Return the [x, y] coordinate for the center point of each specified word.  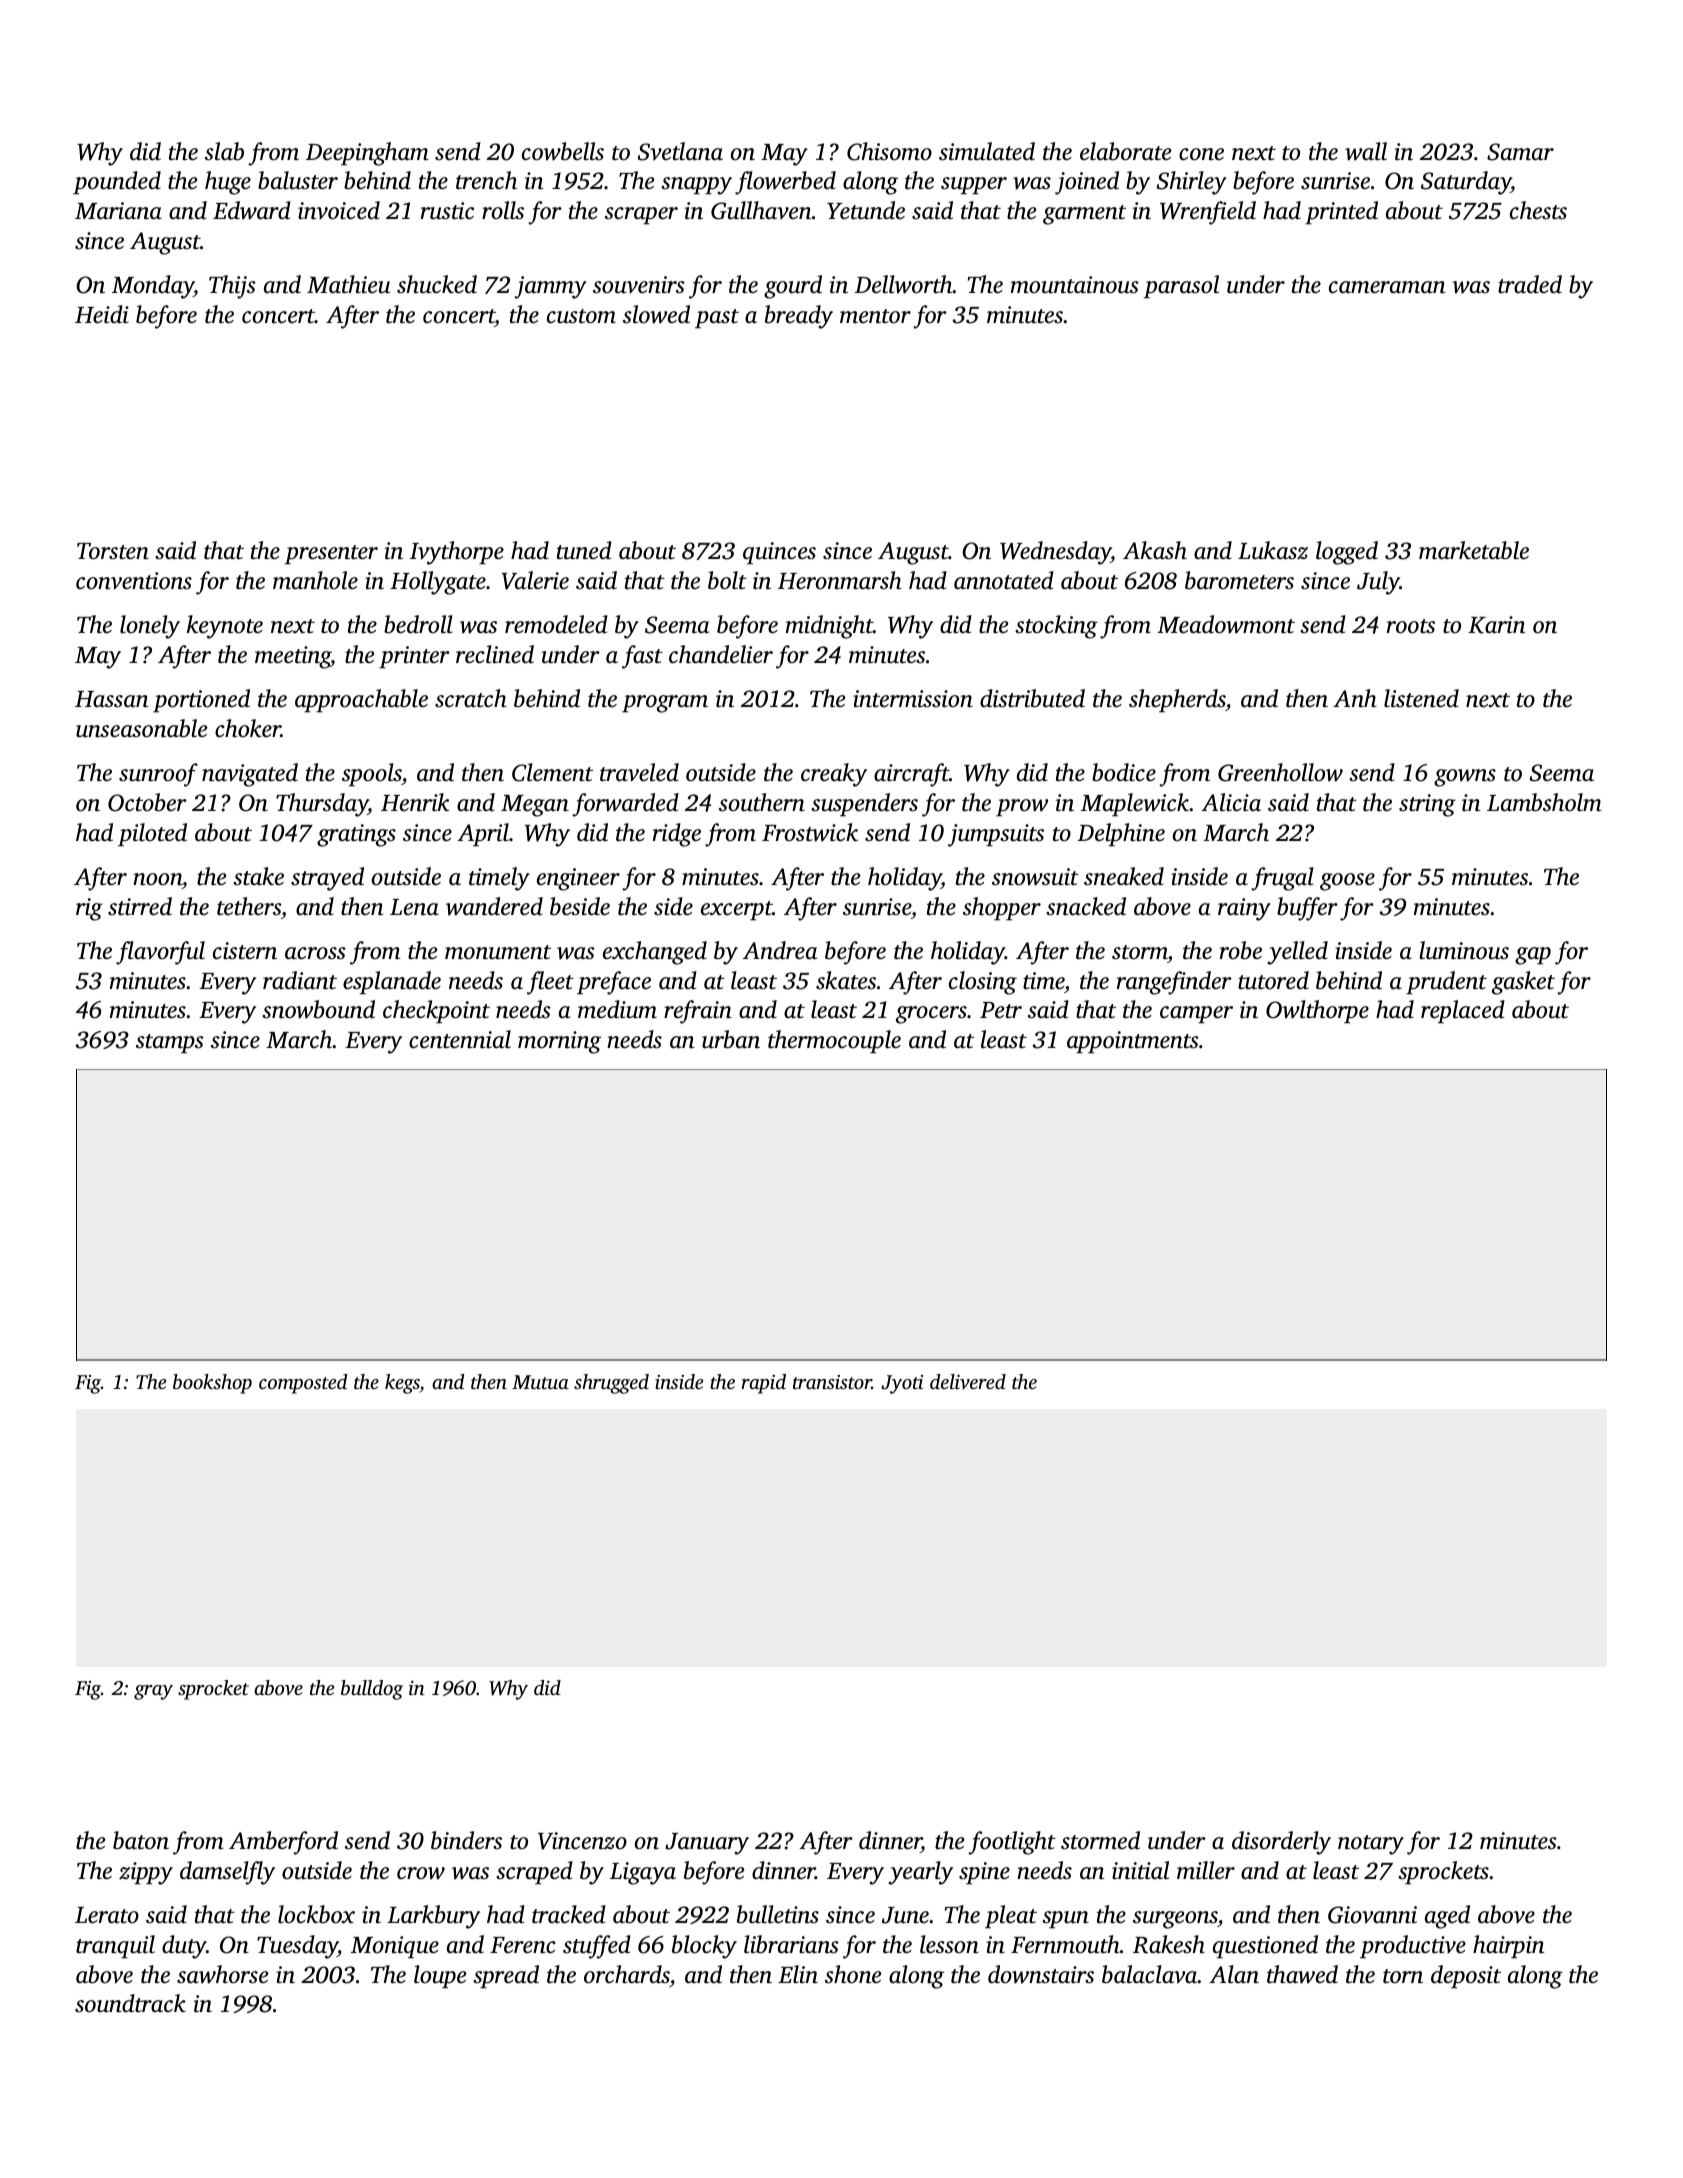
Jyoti [902, 1384]
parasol [1181, 287]
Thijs [232, 287]
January [707, 1844]
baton [141, 1840]
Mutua [540, 1382]
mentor [875, 316]
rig [89, 909]
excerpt [737, 911]
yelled [1297, 953]
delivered [968, 1381]
